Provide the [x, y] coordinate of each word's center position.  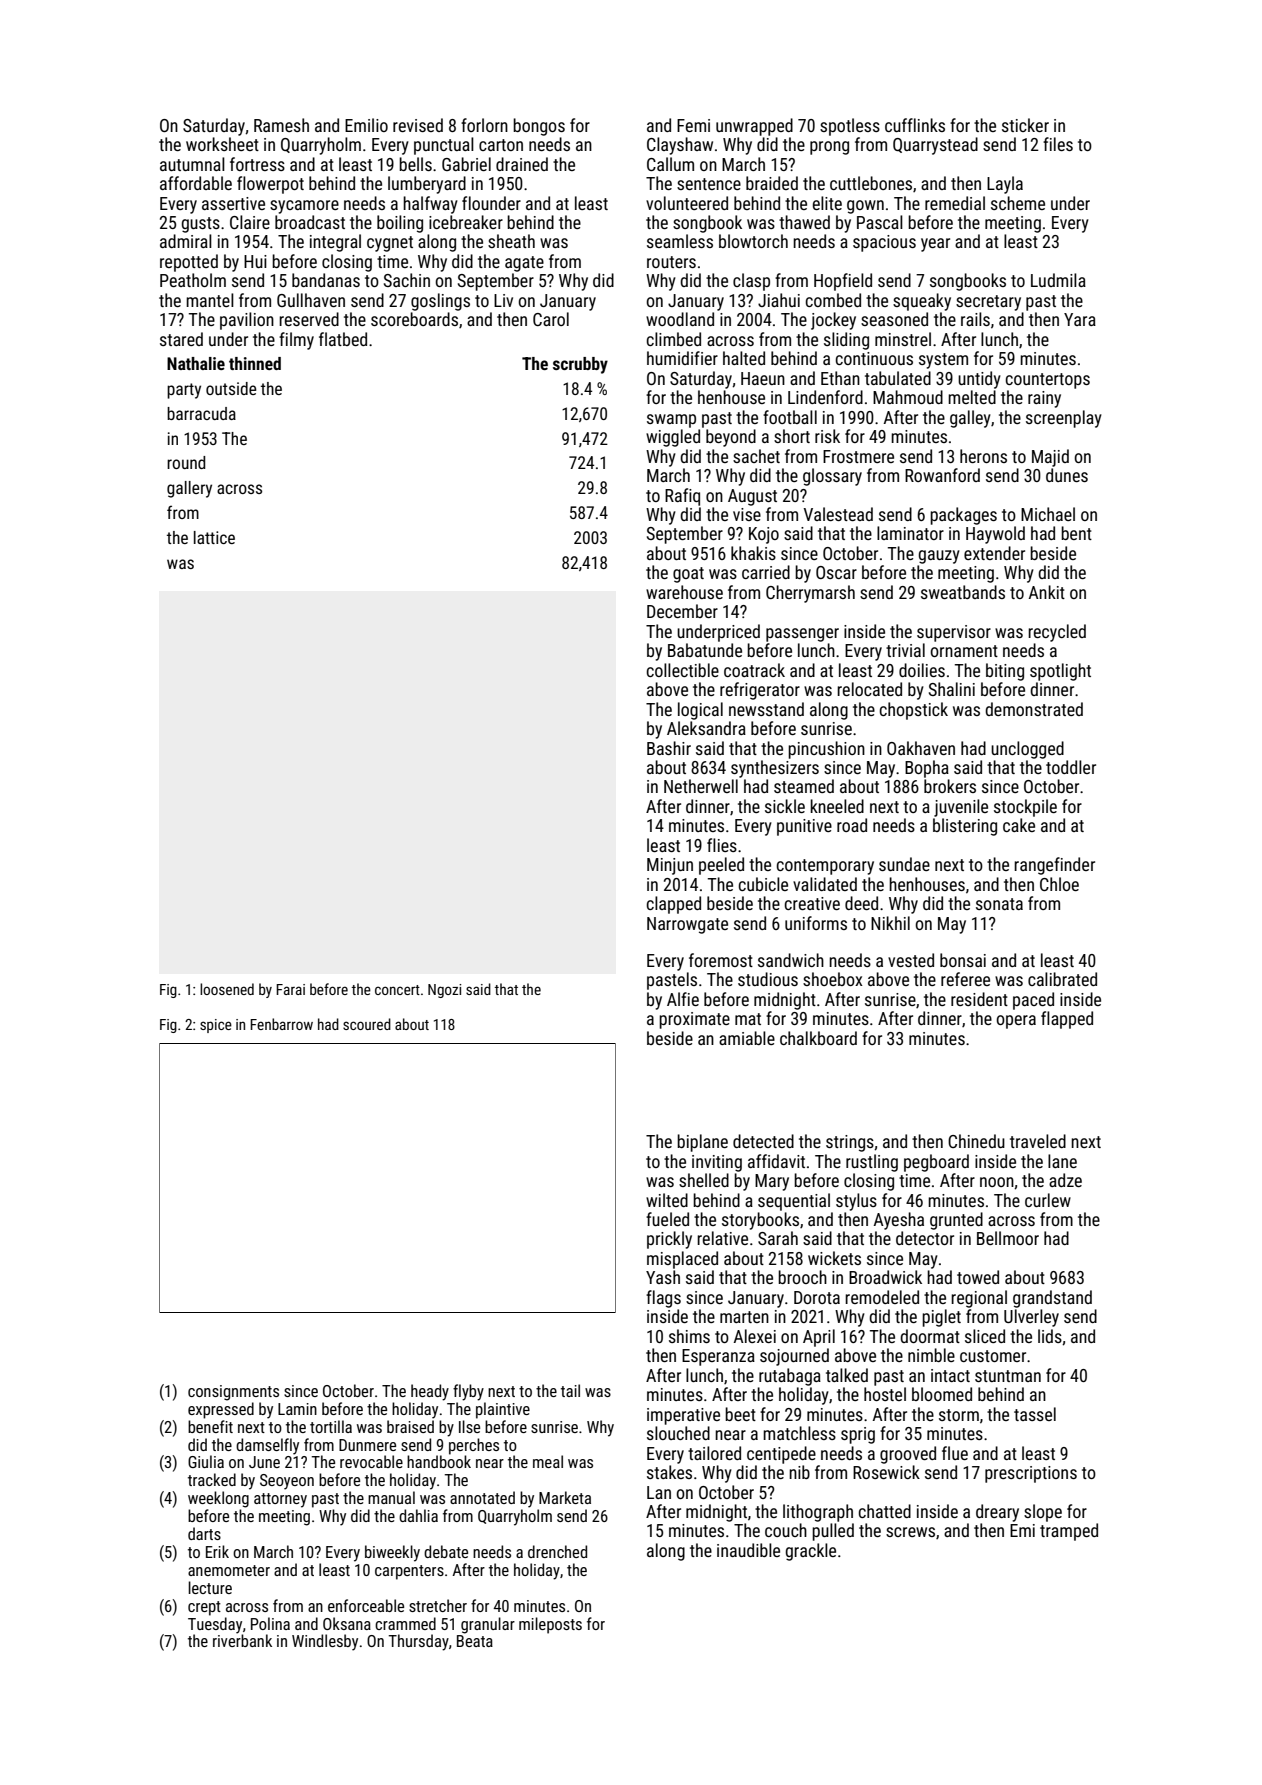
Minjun [670, 866]
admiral [186, 241]
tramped [1069, 1532]
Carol [551, 319]
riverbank [242, 1640]
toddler [1071, 767]
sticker [1025, 125]
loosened [227, 989]
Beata [475, 1641]
